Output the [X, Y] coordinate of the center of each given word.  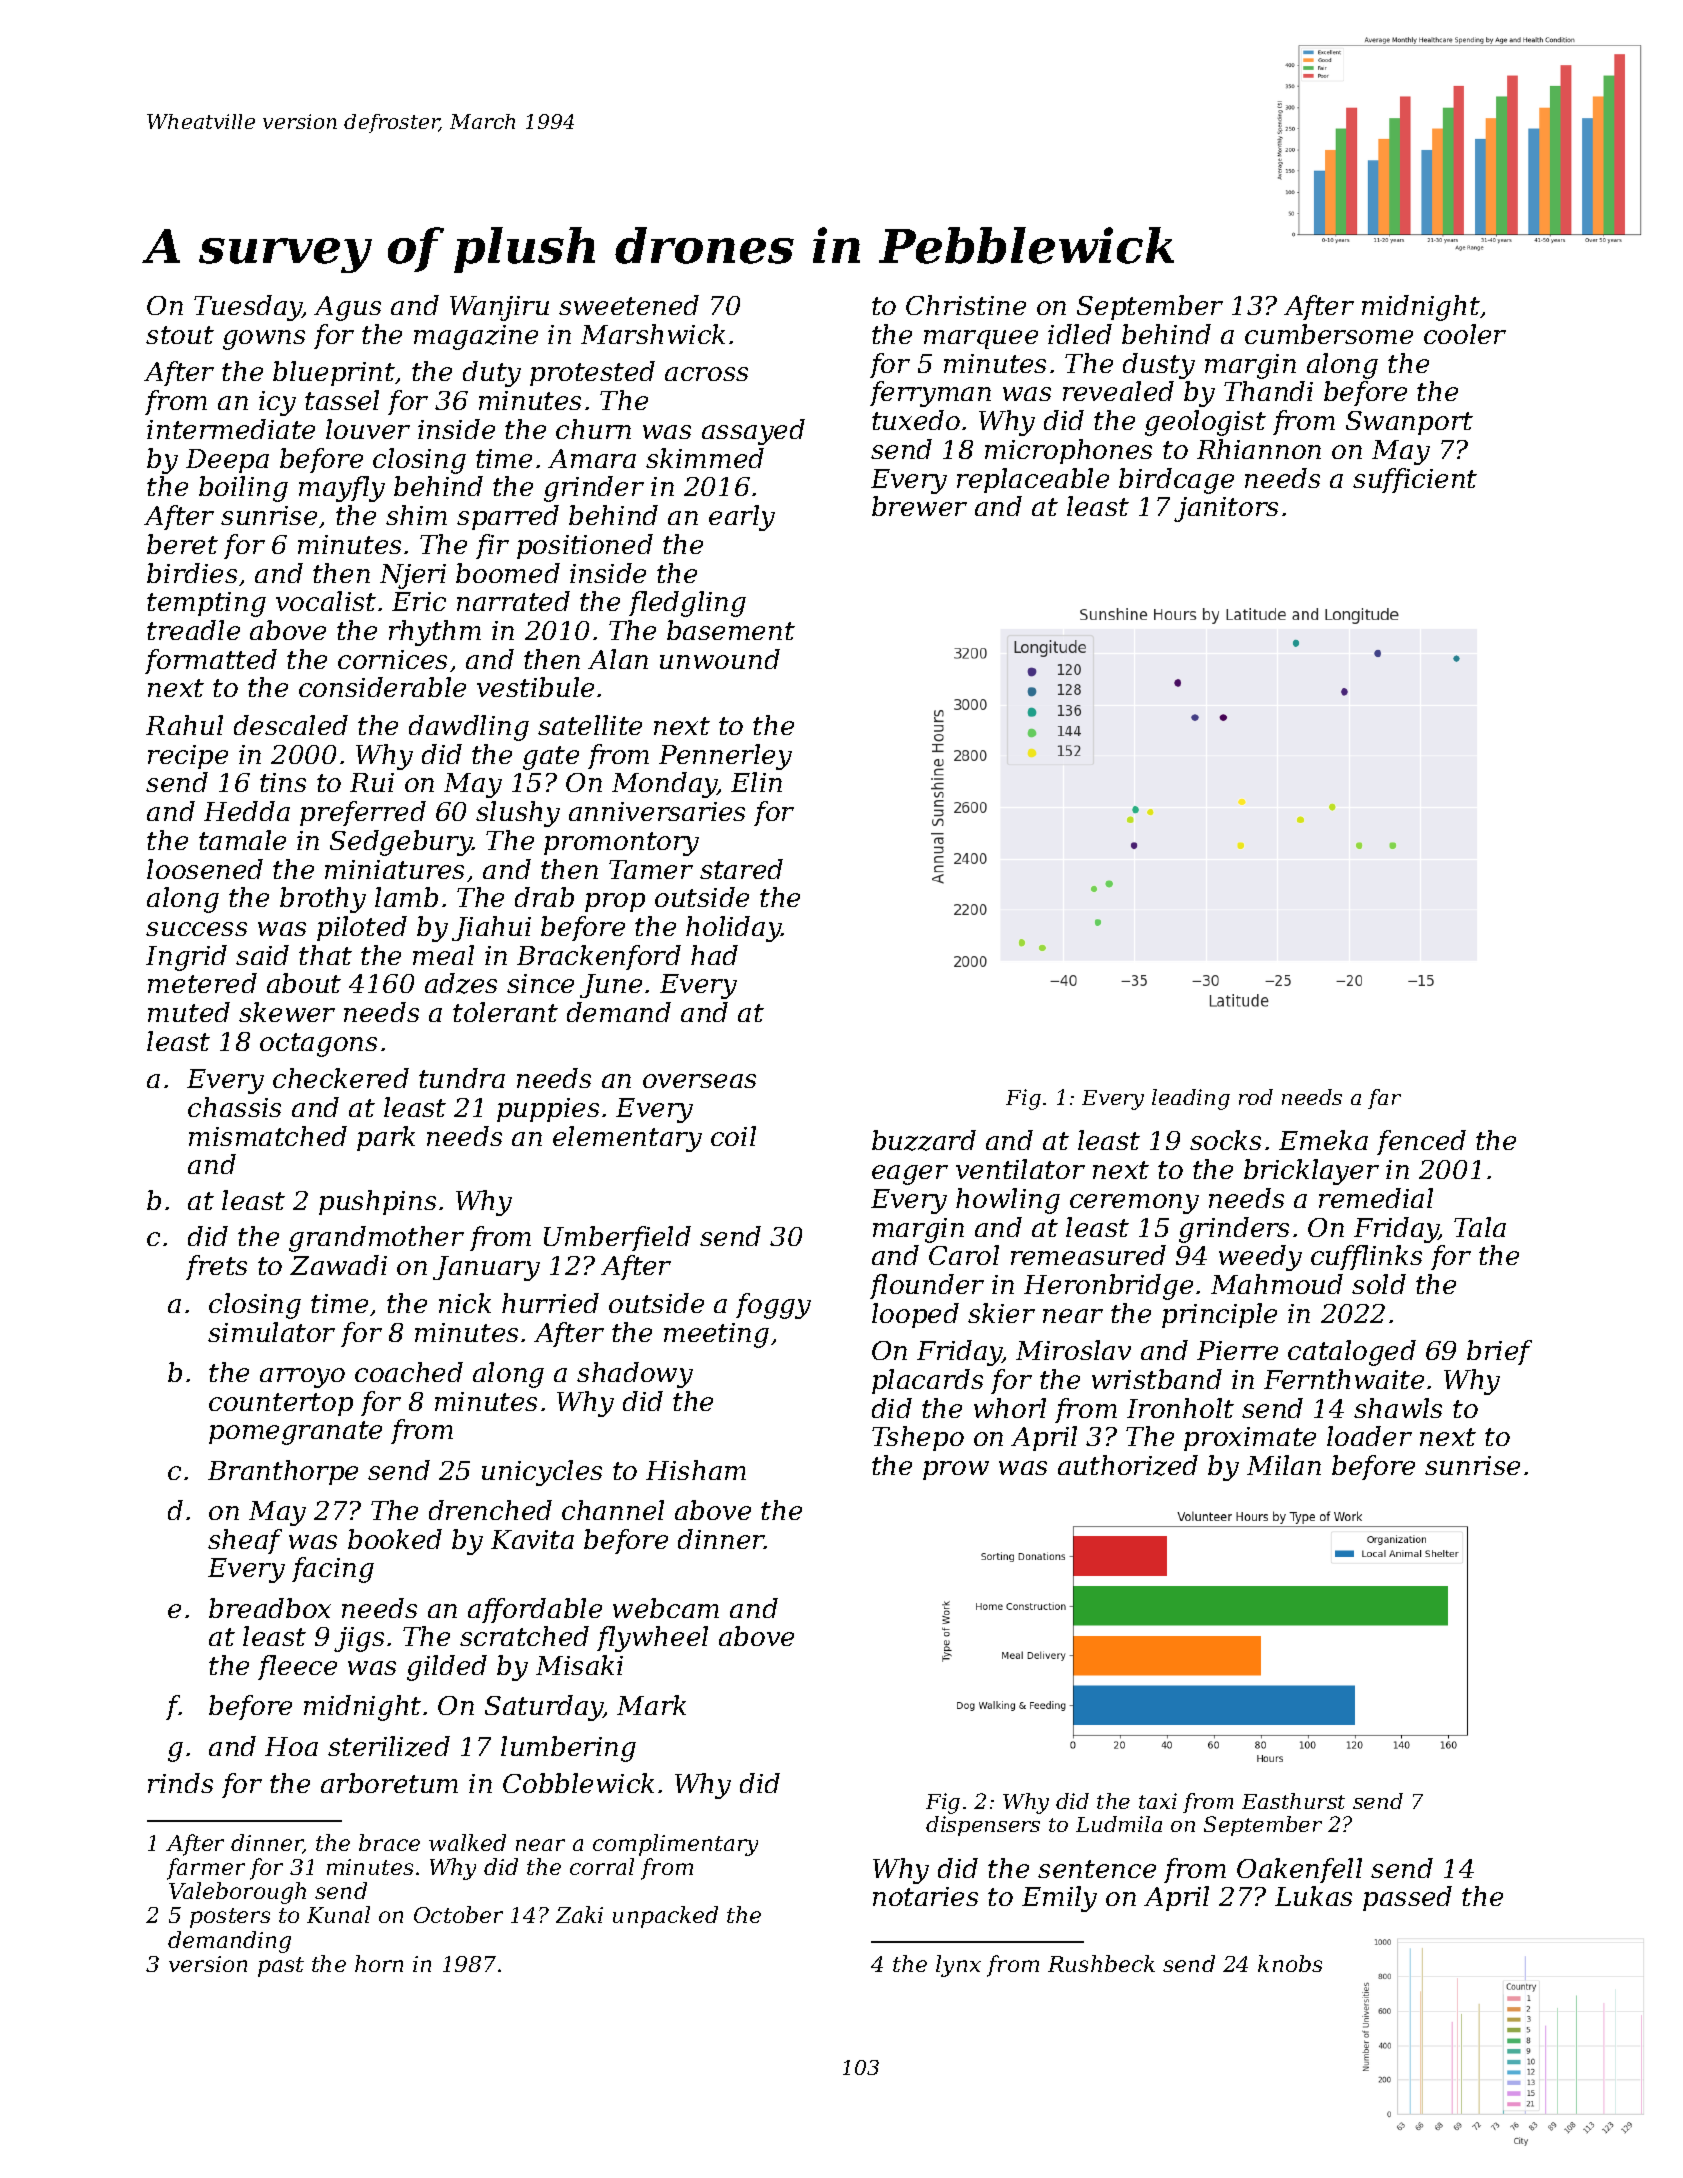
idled [1080, 334]
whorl [1010, 1408]
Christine [966, 305]
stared [741, 869]
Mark [651, 1705]
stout [180, 335]
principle [1219, 1315]
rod [1256, 1097]
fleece [297, 1667]
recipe [188, 757]
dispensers [983, 1826]
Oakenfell [1299, 1870]
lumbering [568, 1749]
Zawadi [338, 1265]
